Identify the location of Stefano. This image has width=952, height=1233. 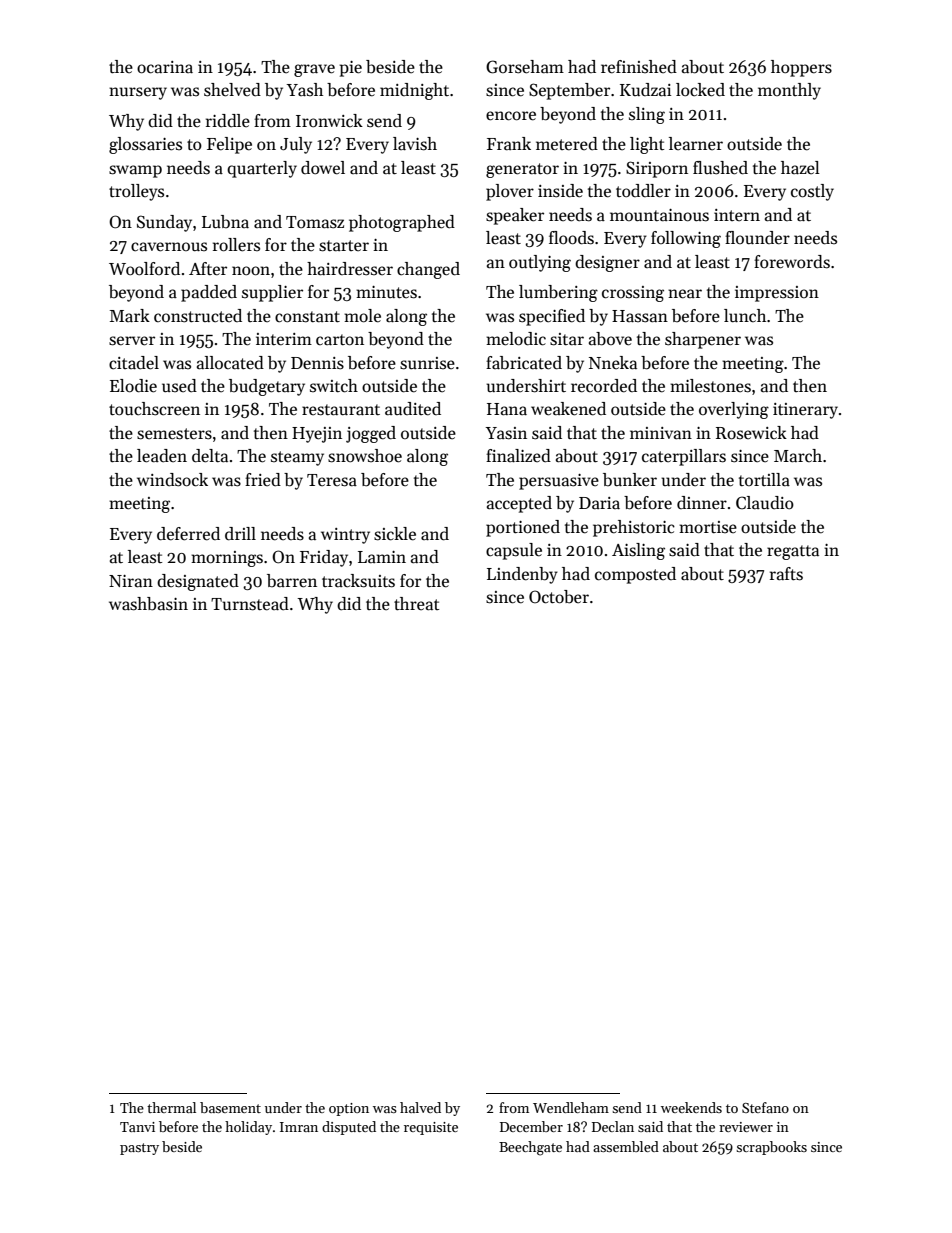
(765, 1107).
